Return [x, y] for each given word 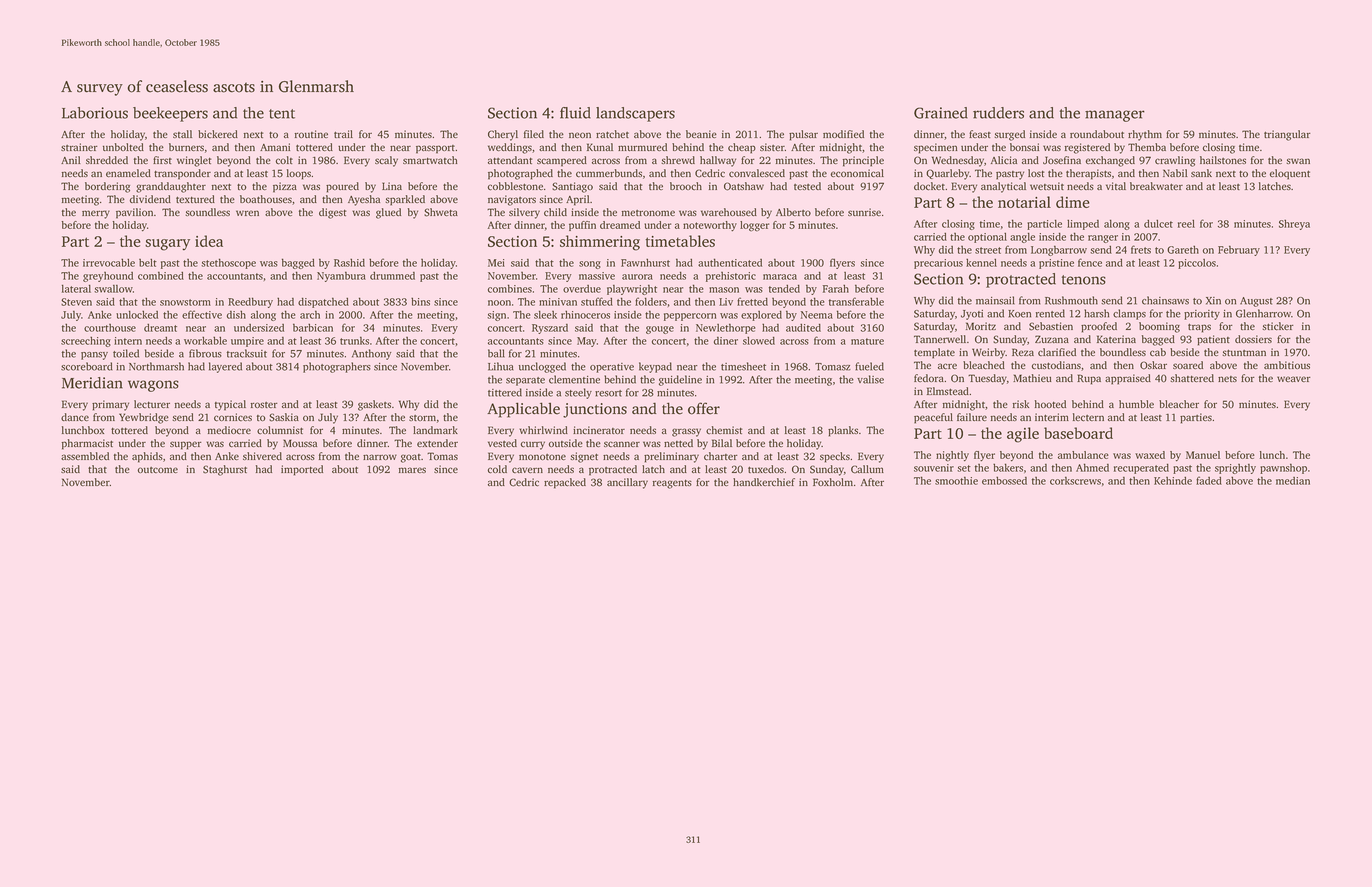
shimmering [600, 243]
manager [1115, 116]
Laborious [95, 113]
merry [96, 214]
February [1239, 250]
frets [1141, 249]
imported [302, 470]
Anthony [372, 354]
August [1256, 302]
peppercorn [690, 317]
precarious [938, 264]
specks [835, 457]
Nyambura [341, 276]
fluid [575, 113]
